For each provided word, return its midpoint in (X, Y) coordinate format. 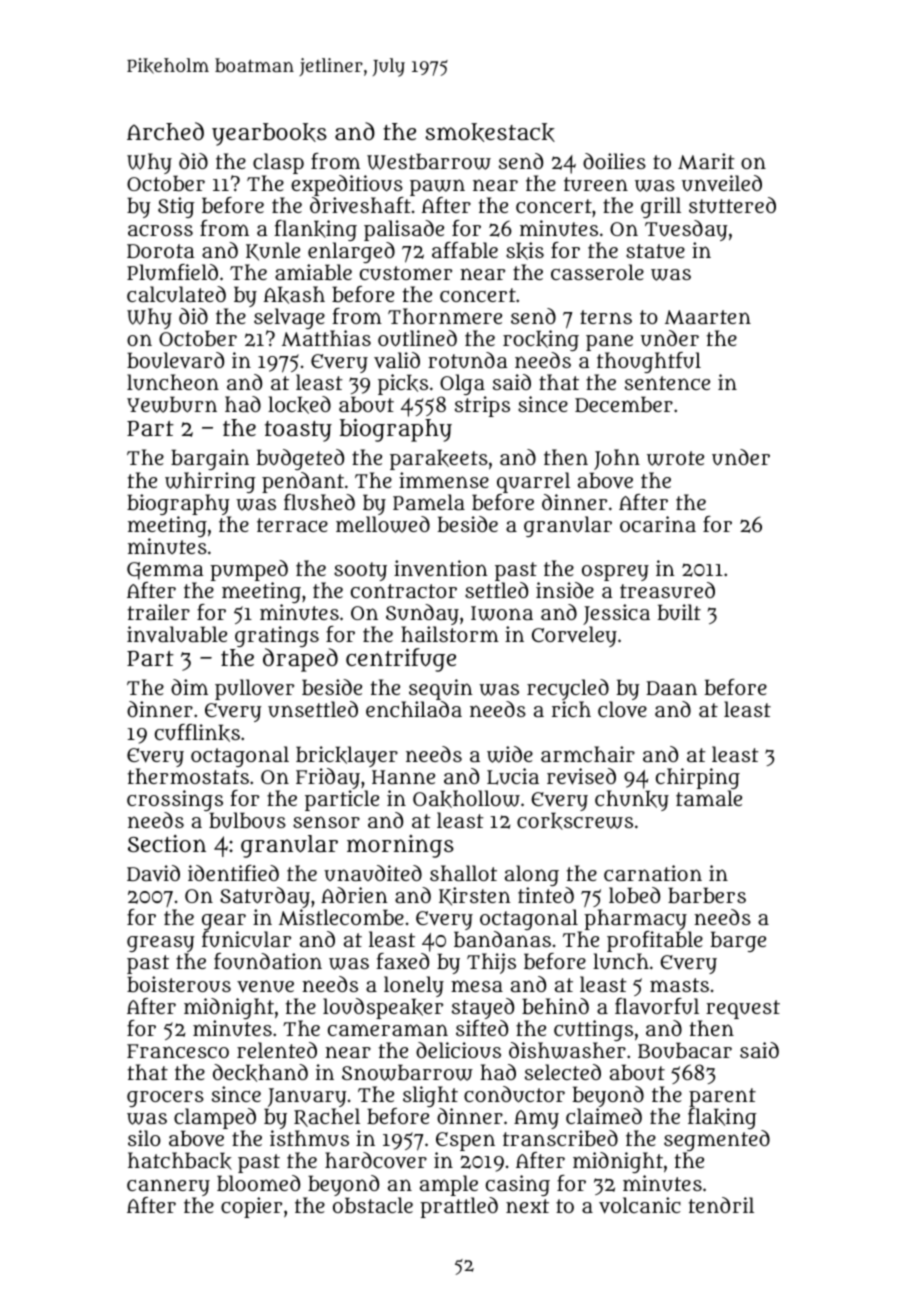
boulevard (175, 360)
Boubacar (685, 1050)
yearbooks (269, 134)
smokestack (490, 132)
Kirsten (475, 896)
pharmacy (635, 919)
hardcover (376, 1160)
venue (265, 986)
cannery (168, 1187)
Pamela (429, 502)
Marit (706, 161)
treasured (667, 590)
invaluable (177, 634)
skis (525, 251)
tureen (596, 184)
